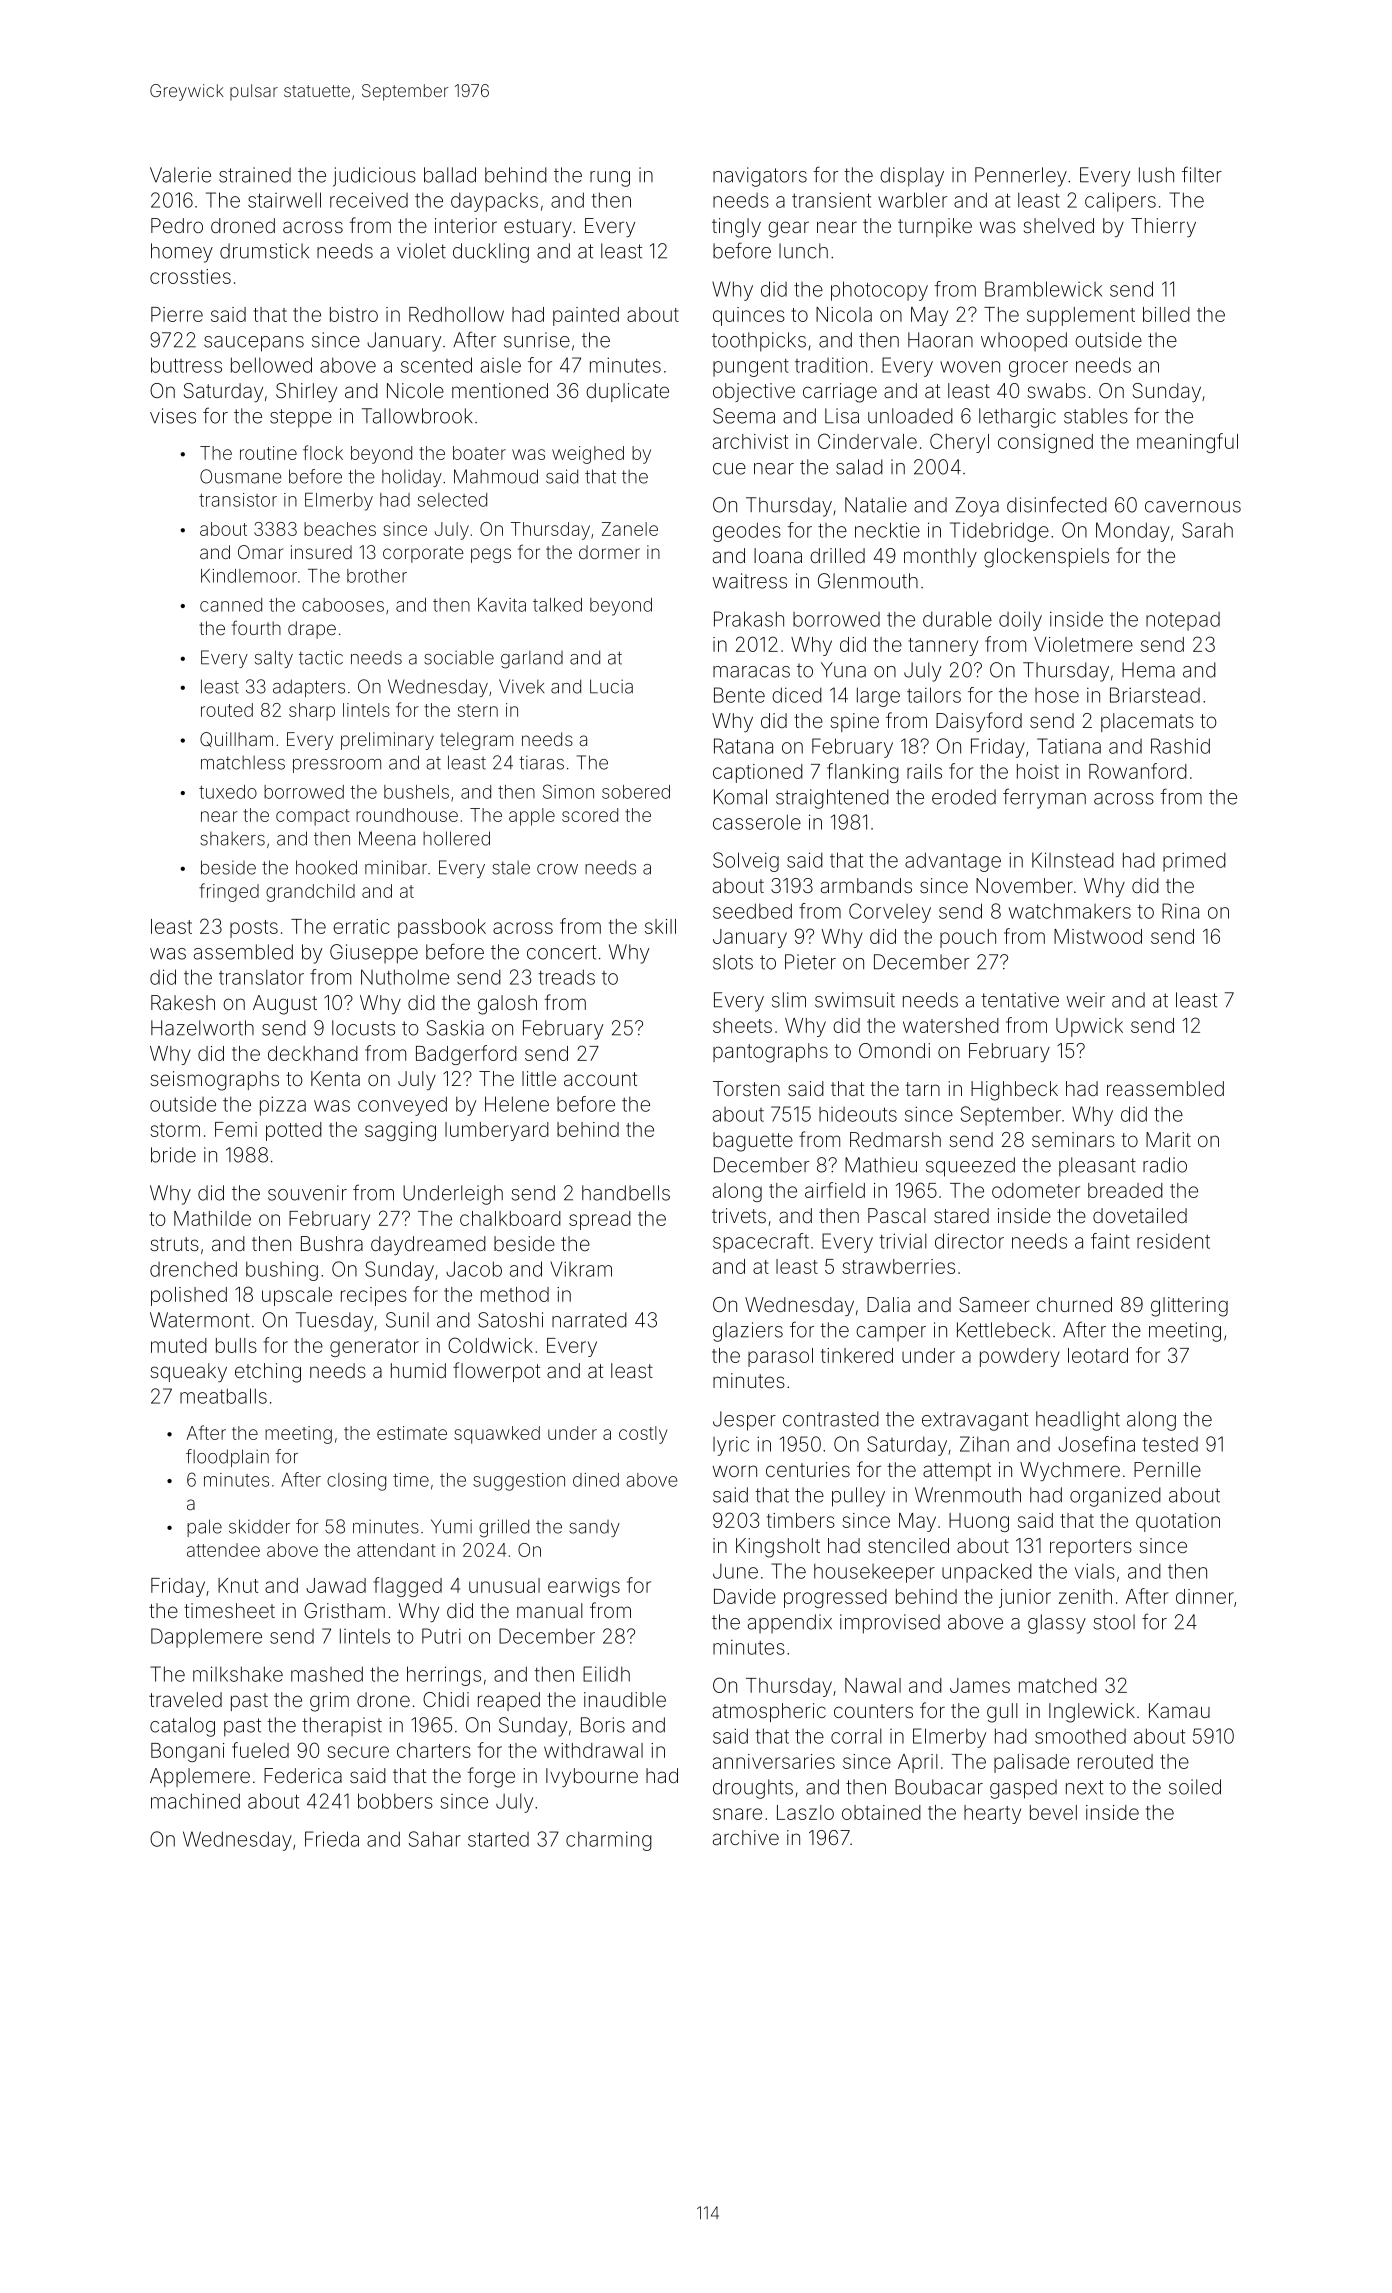  Describe the element at coordinates (627, 392) in the screenshot. I see `duplicate` at that location.
